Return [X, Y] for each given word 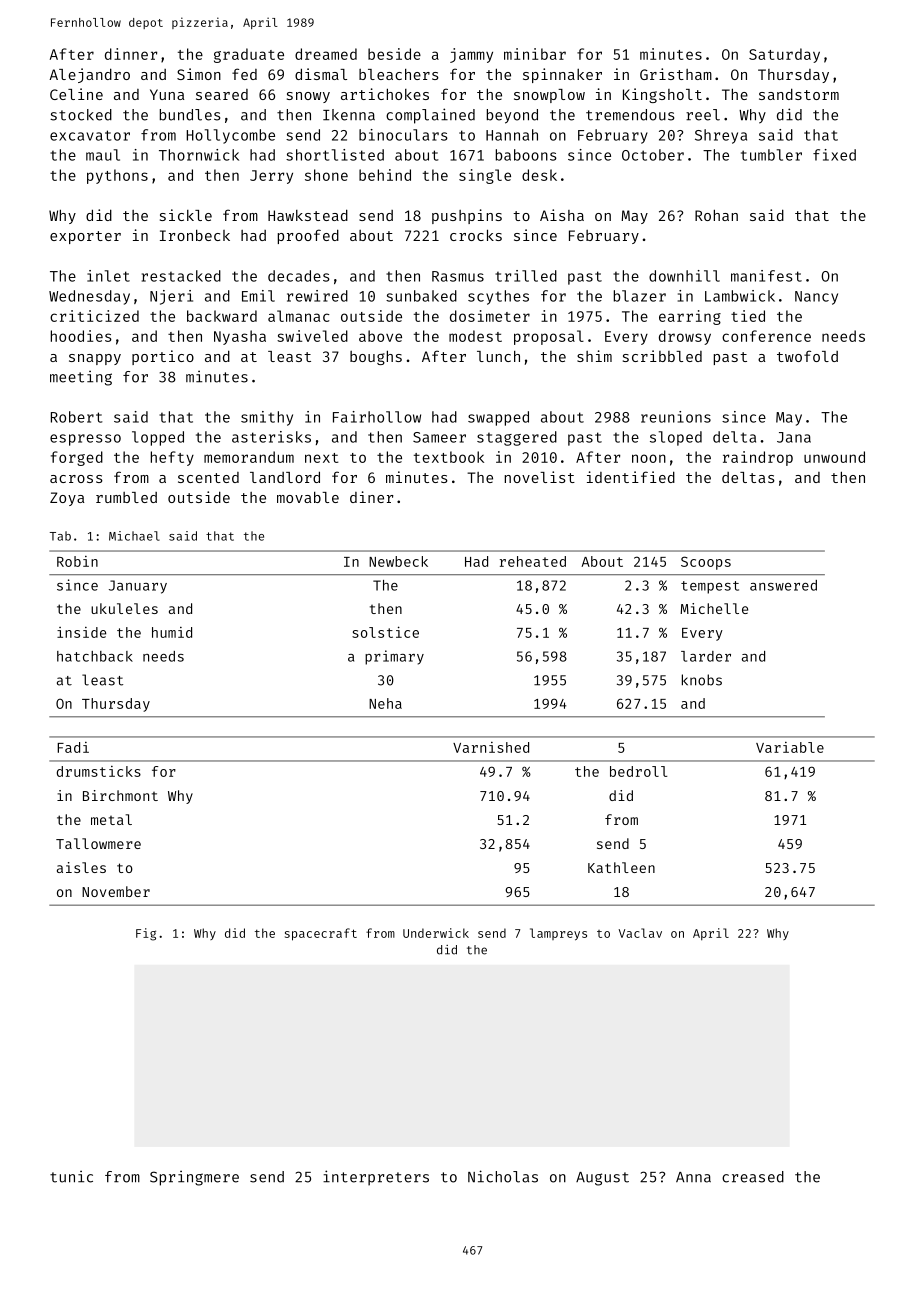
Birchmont [120, 795]
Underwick [436, 933]
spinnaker [562, 75]
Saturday [784, 55]
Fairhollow [377, 417]
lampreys [558, 934]
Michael [134, 536]
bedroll [638, 771]
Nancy [816, 298]
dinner [131, 54]
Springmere [194, 1178]
